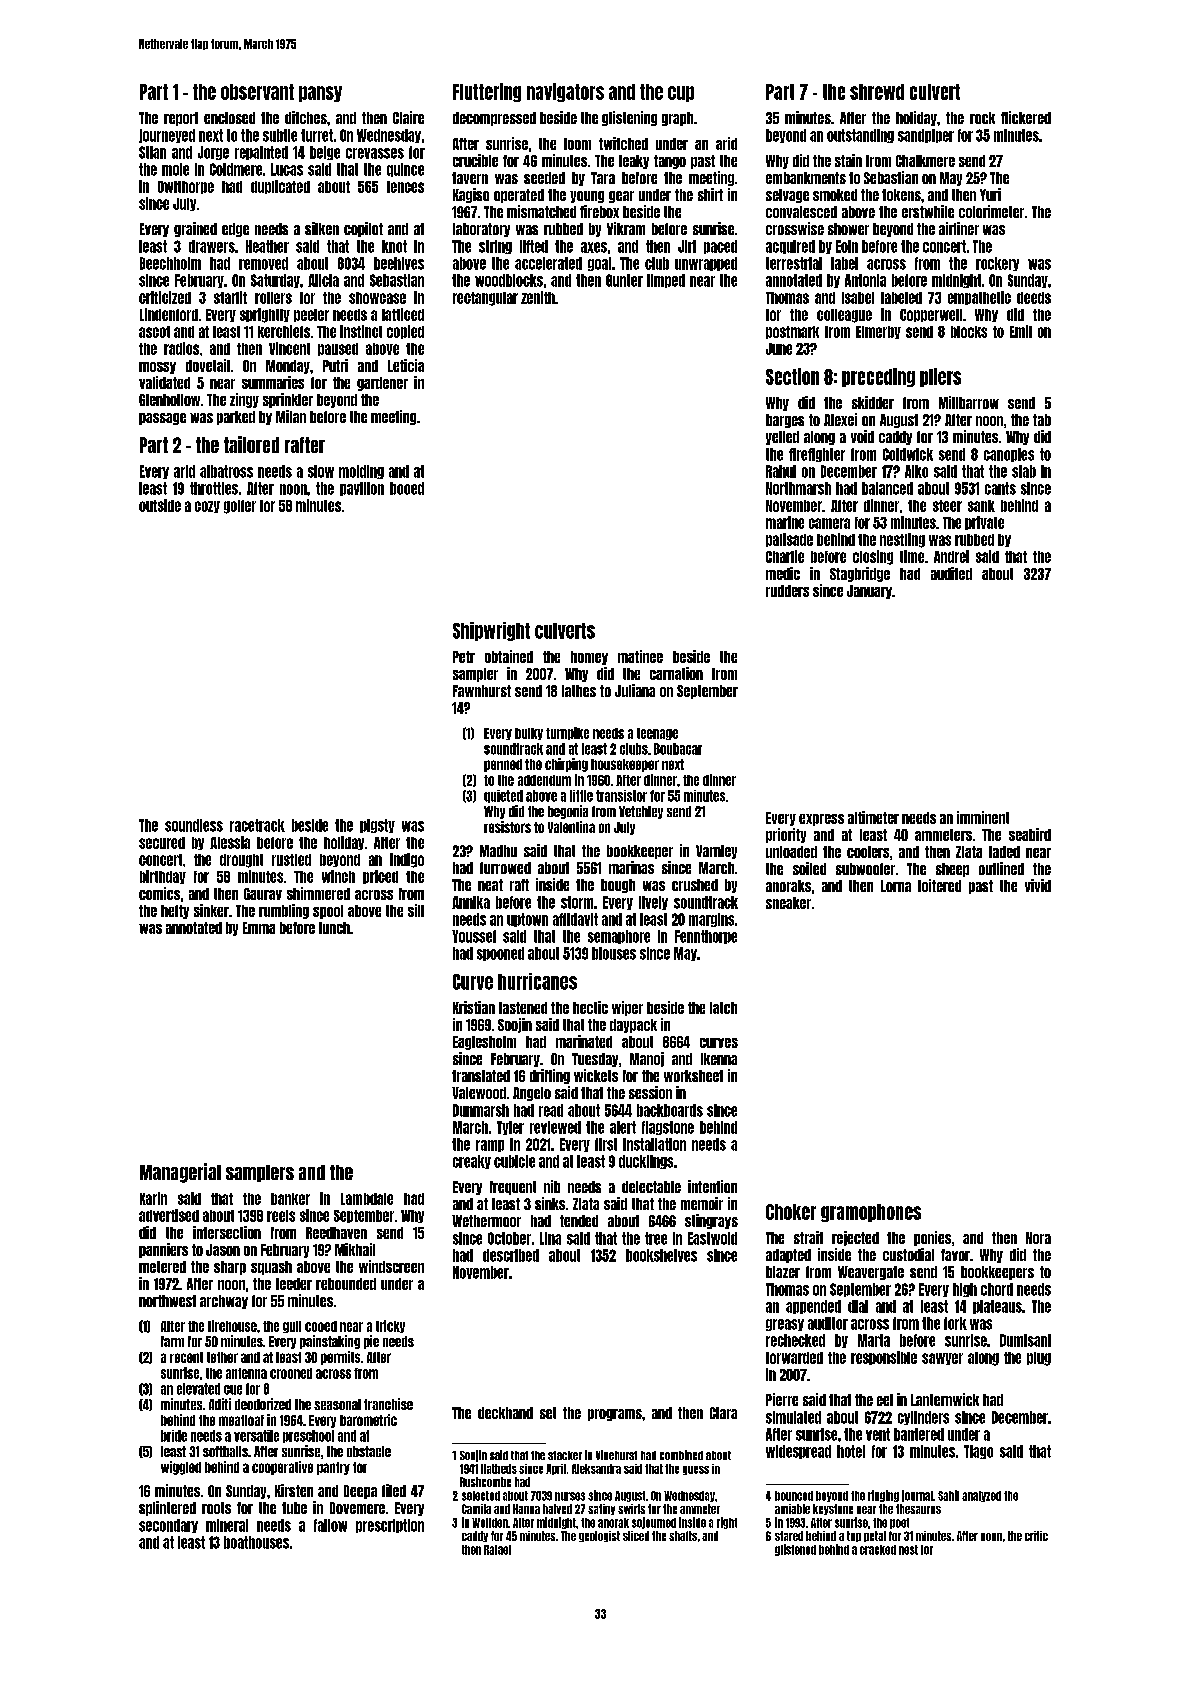 The image size is (1190, 1683). I want to click on Yuri, so click(990, 194).
